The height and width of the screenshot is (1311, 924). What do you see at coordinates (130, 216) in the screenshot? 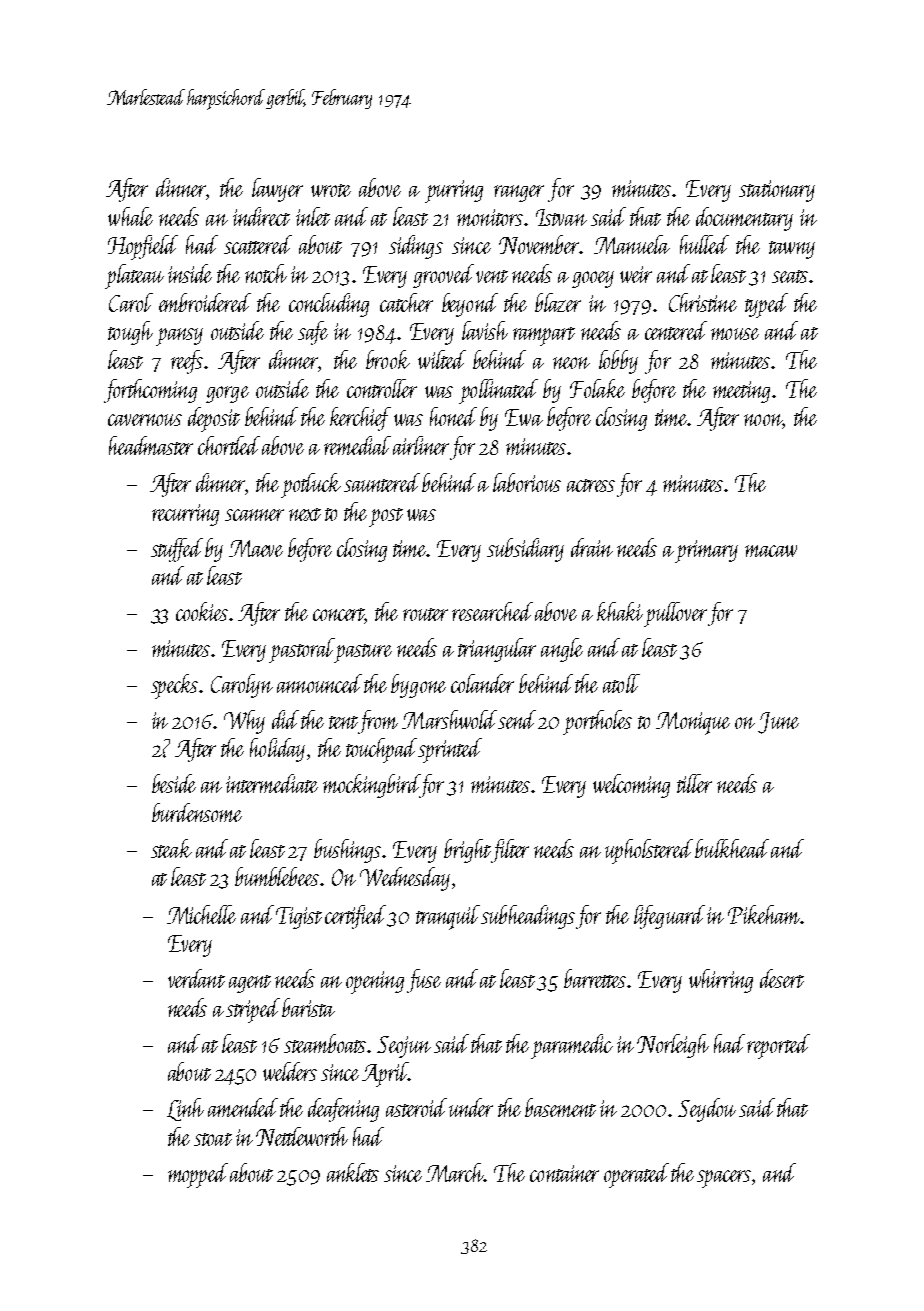
I see `whale` at bounding box center [130, 216].
